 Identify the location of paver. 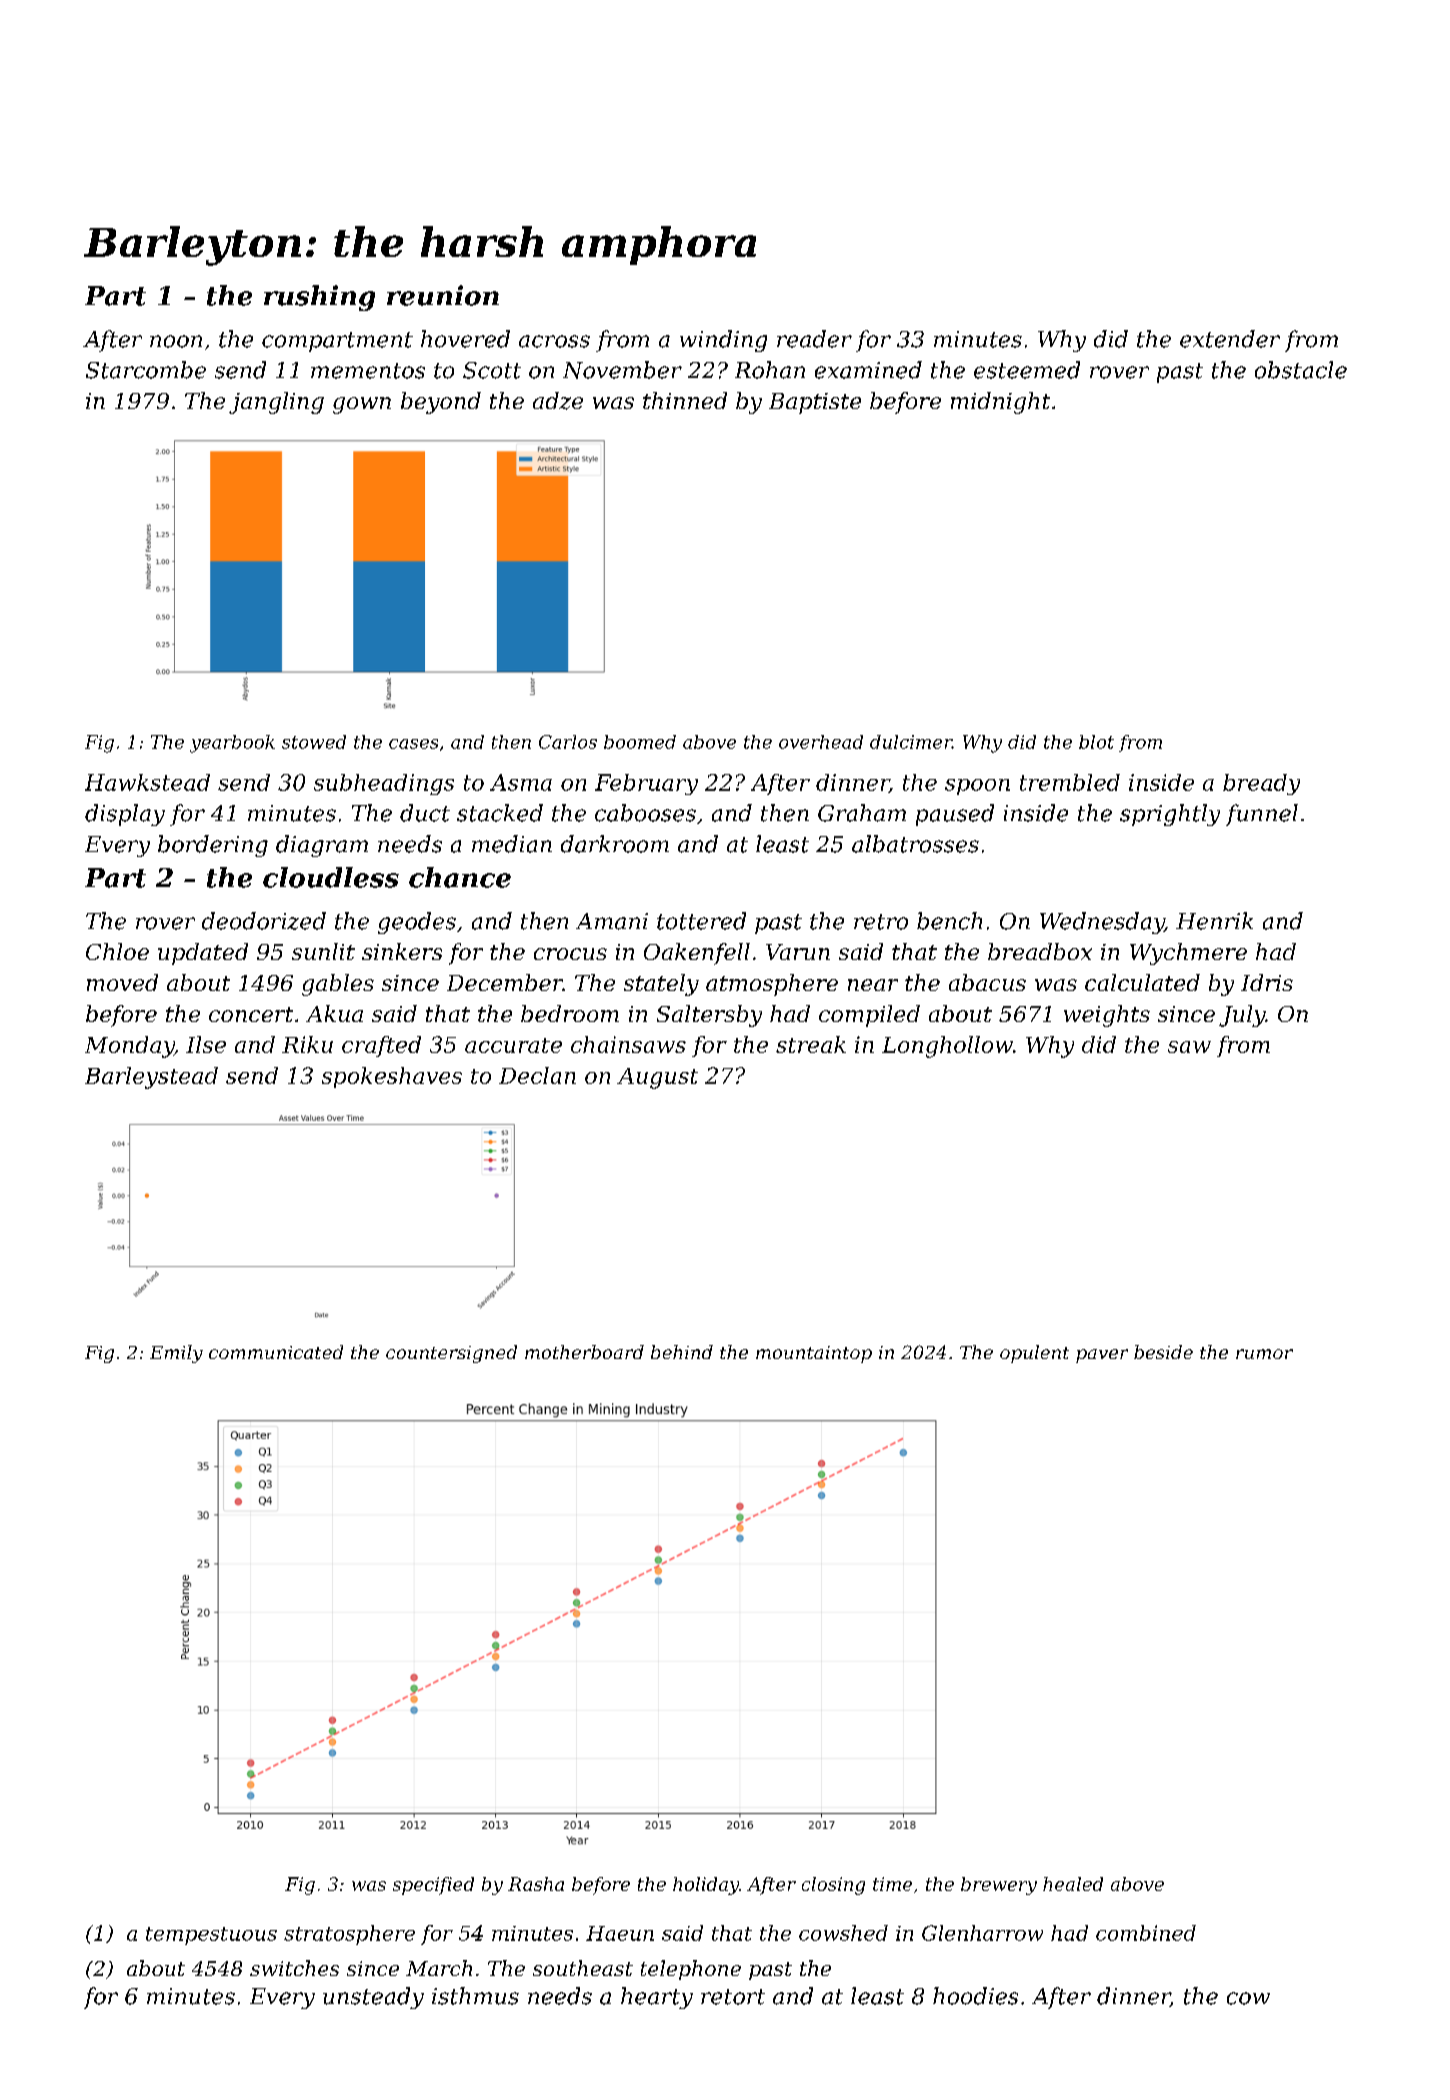
(1102, 1356).
